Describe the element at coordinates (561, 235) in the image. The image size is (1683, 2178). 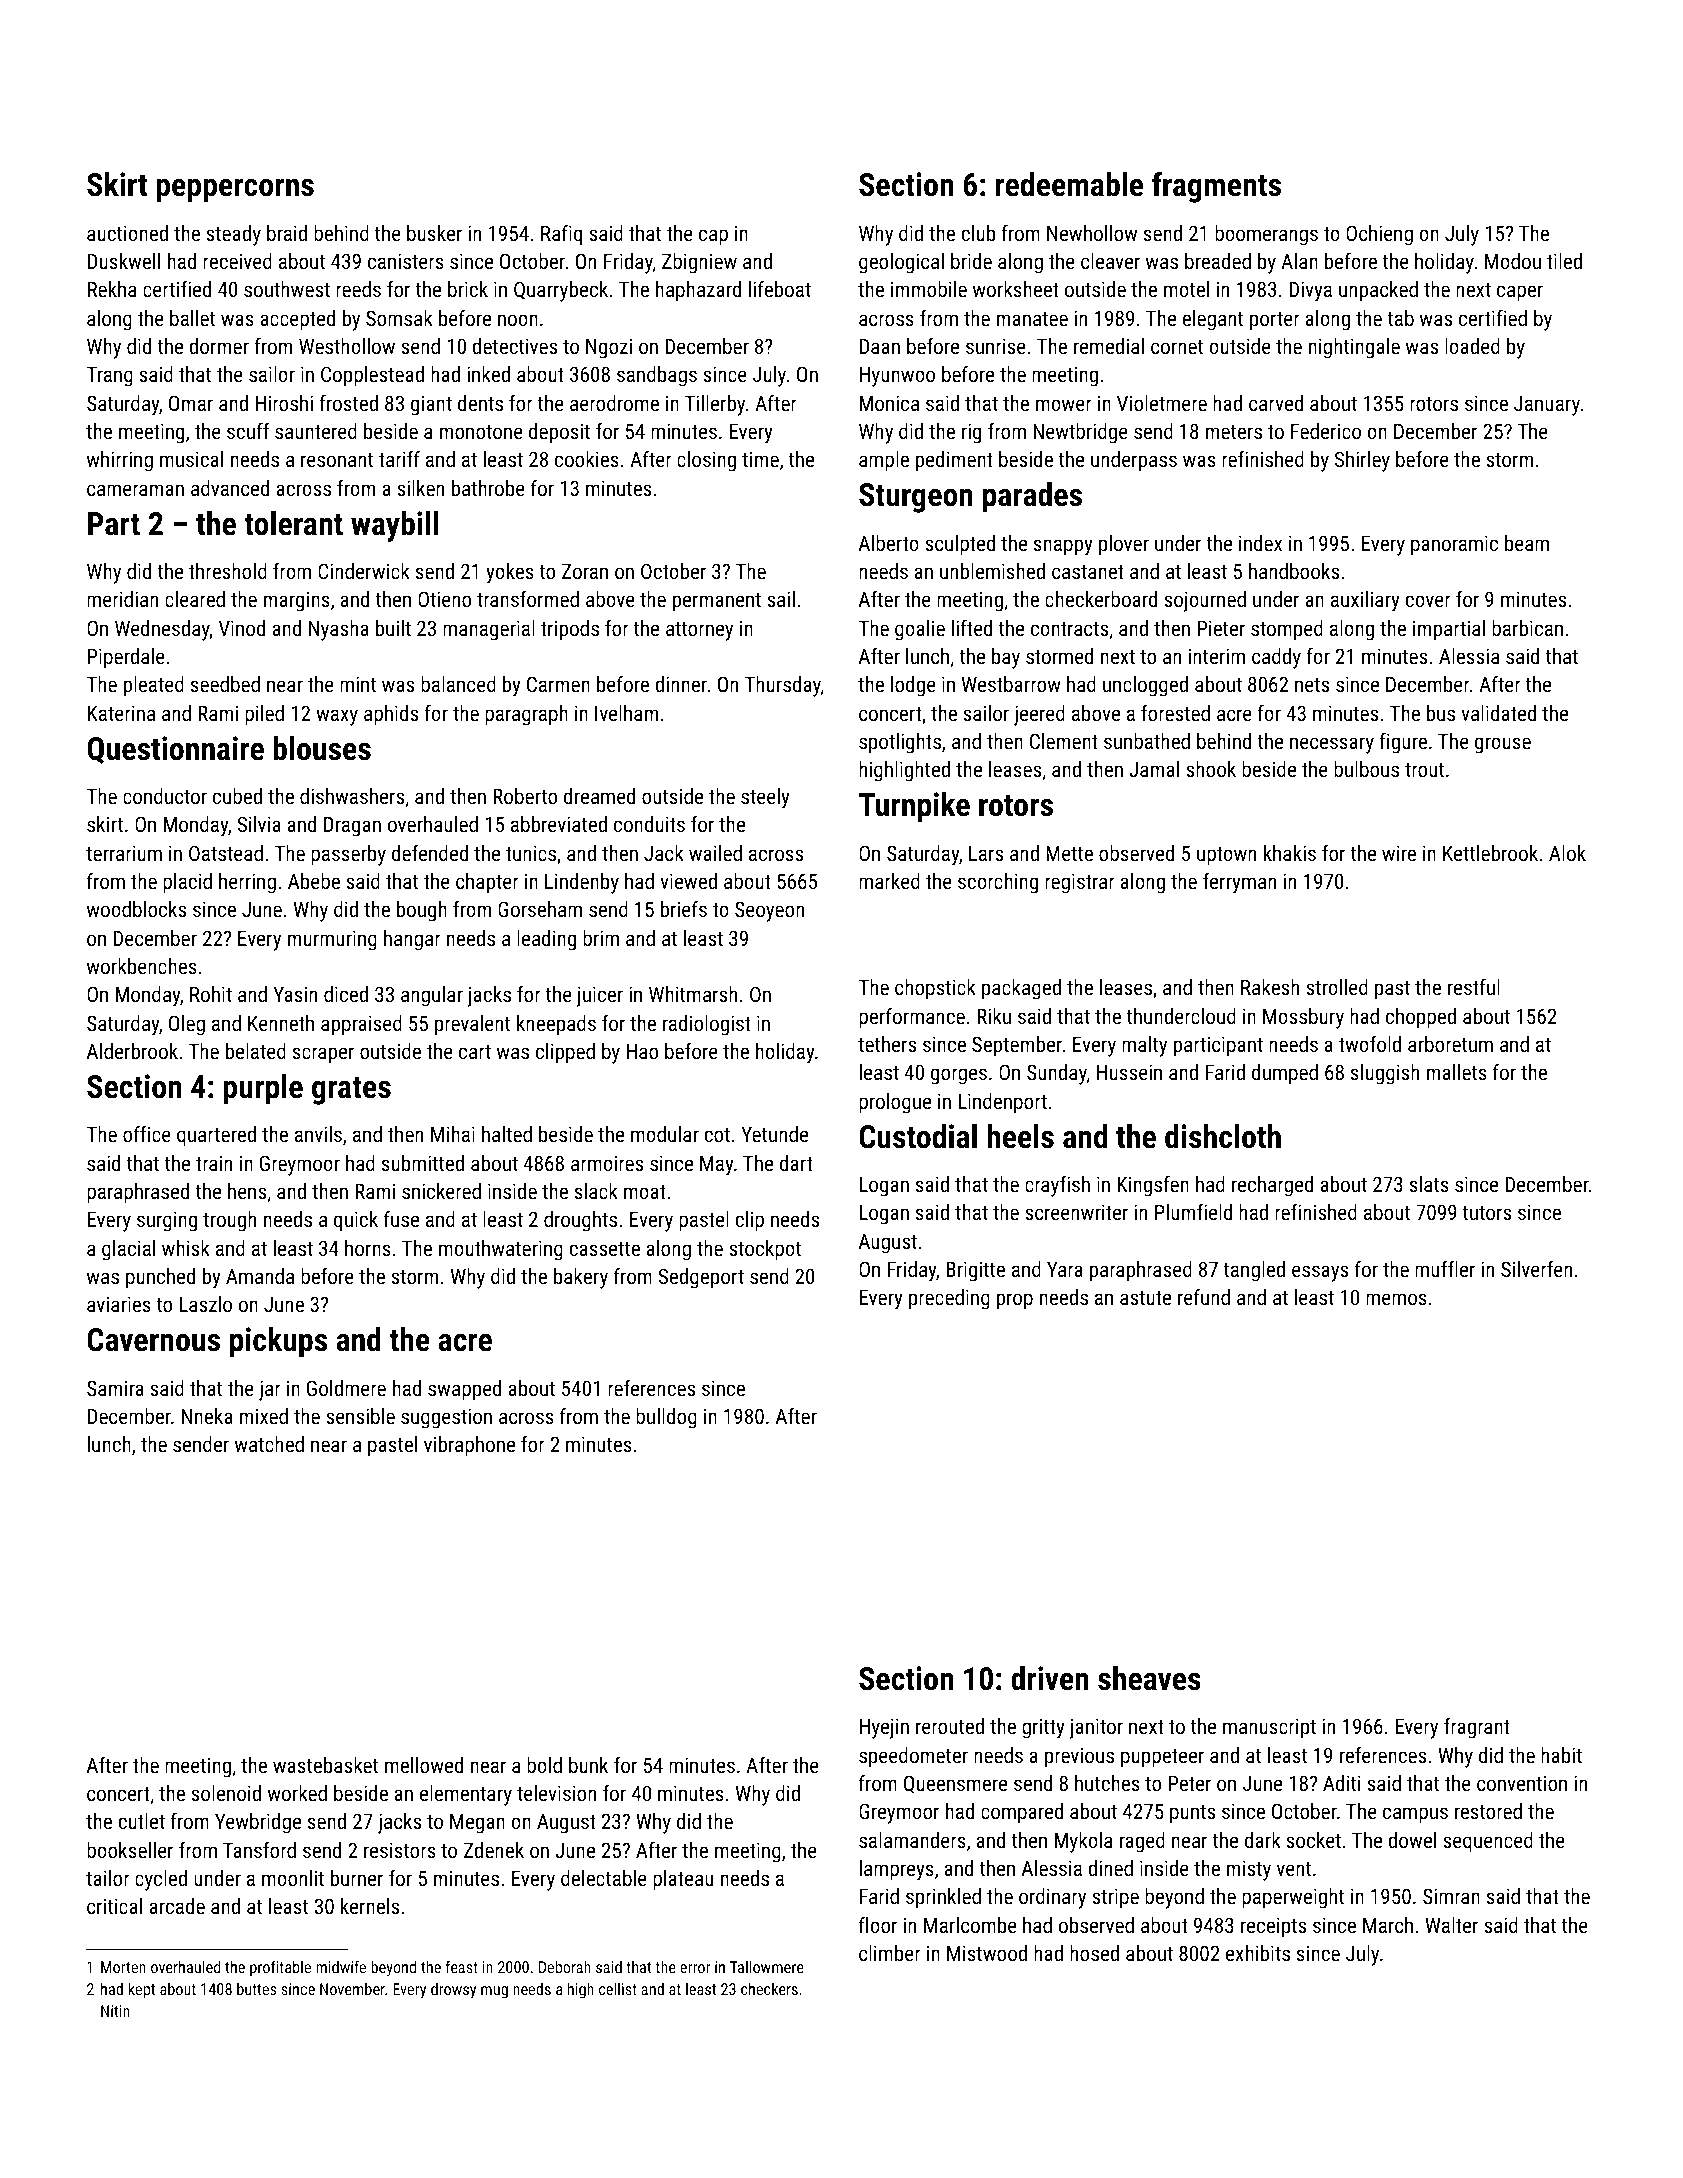
I see `Rafiq` at that location.
